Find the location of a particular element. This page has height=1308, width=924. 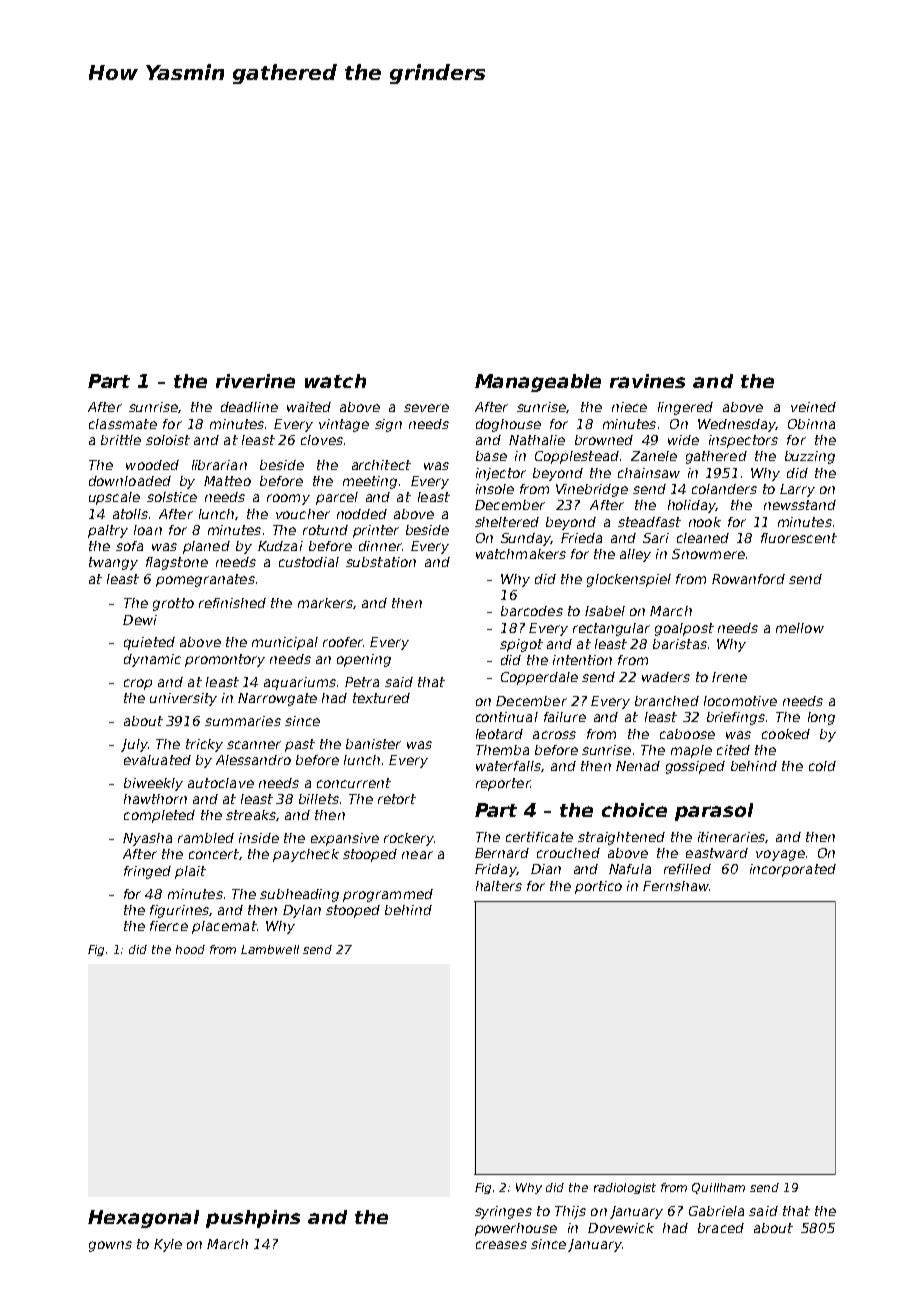

riverine is located at coordinates (255, 381).
